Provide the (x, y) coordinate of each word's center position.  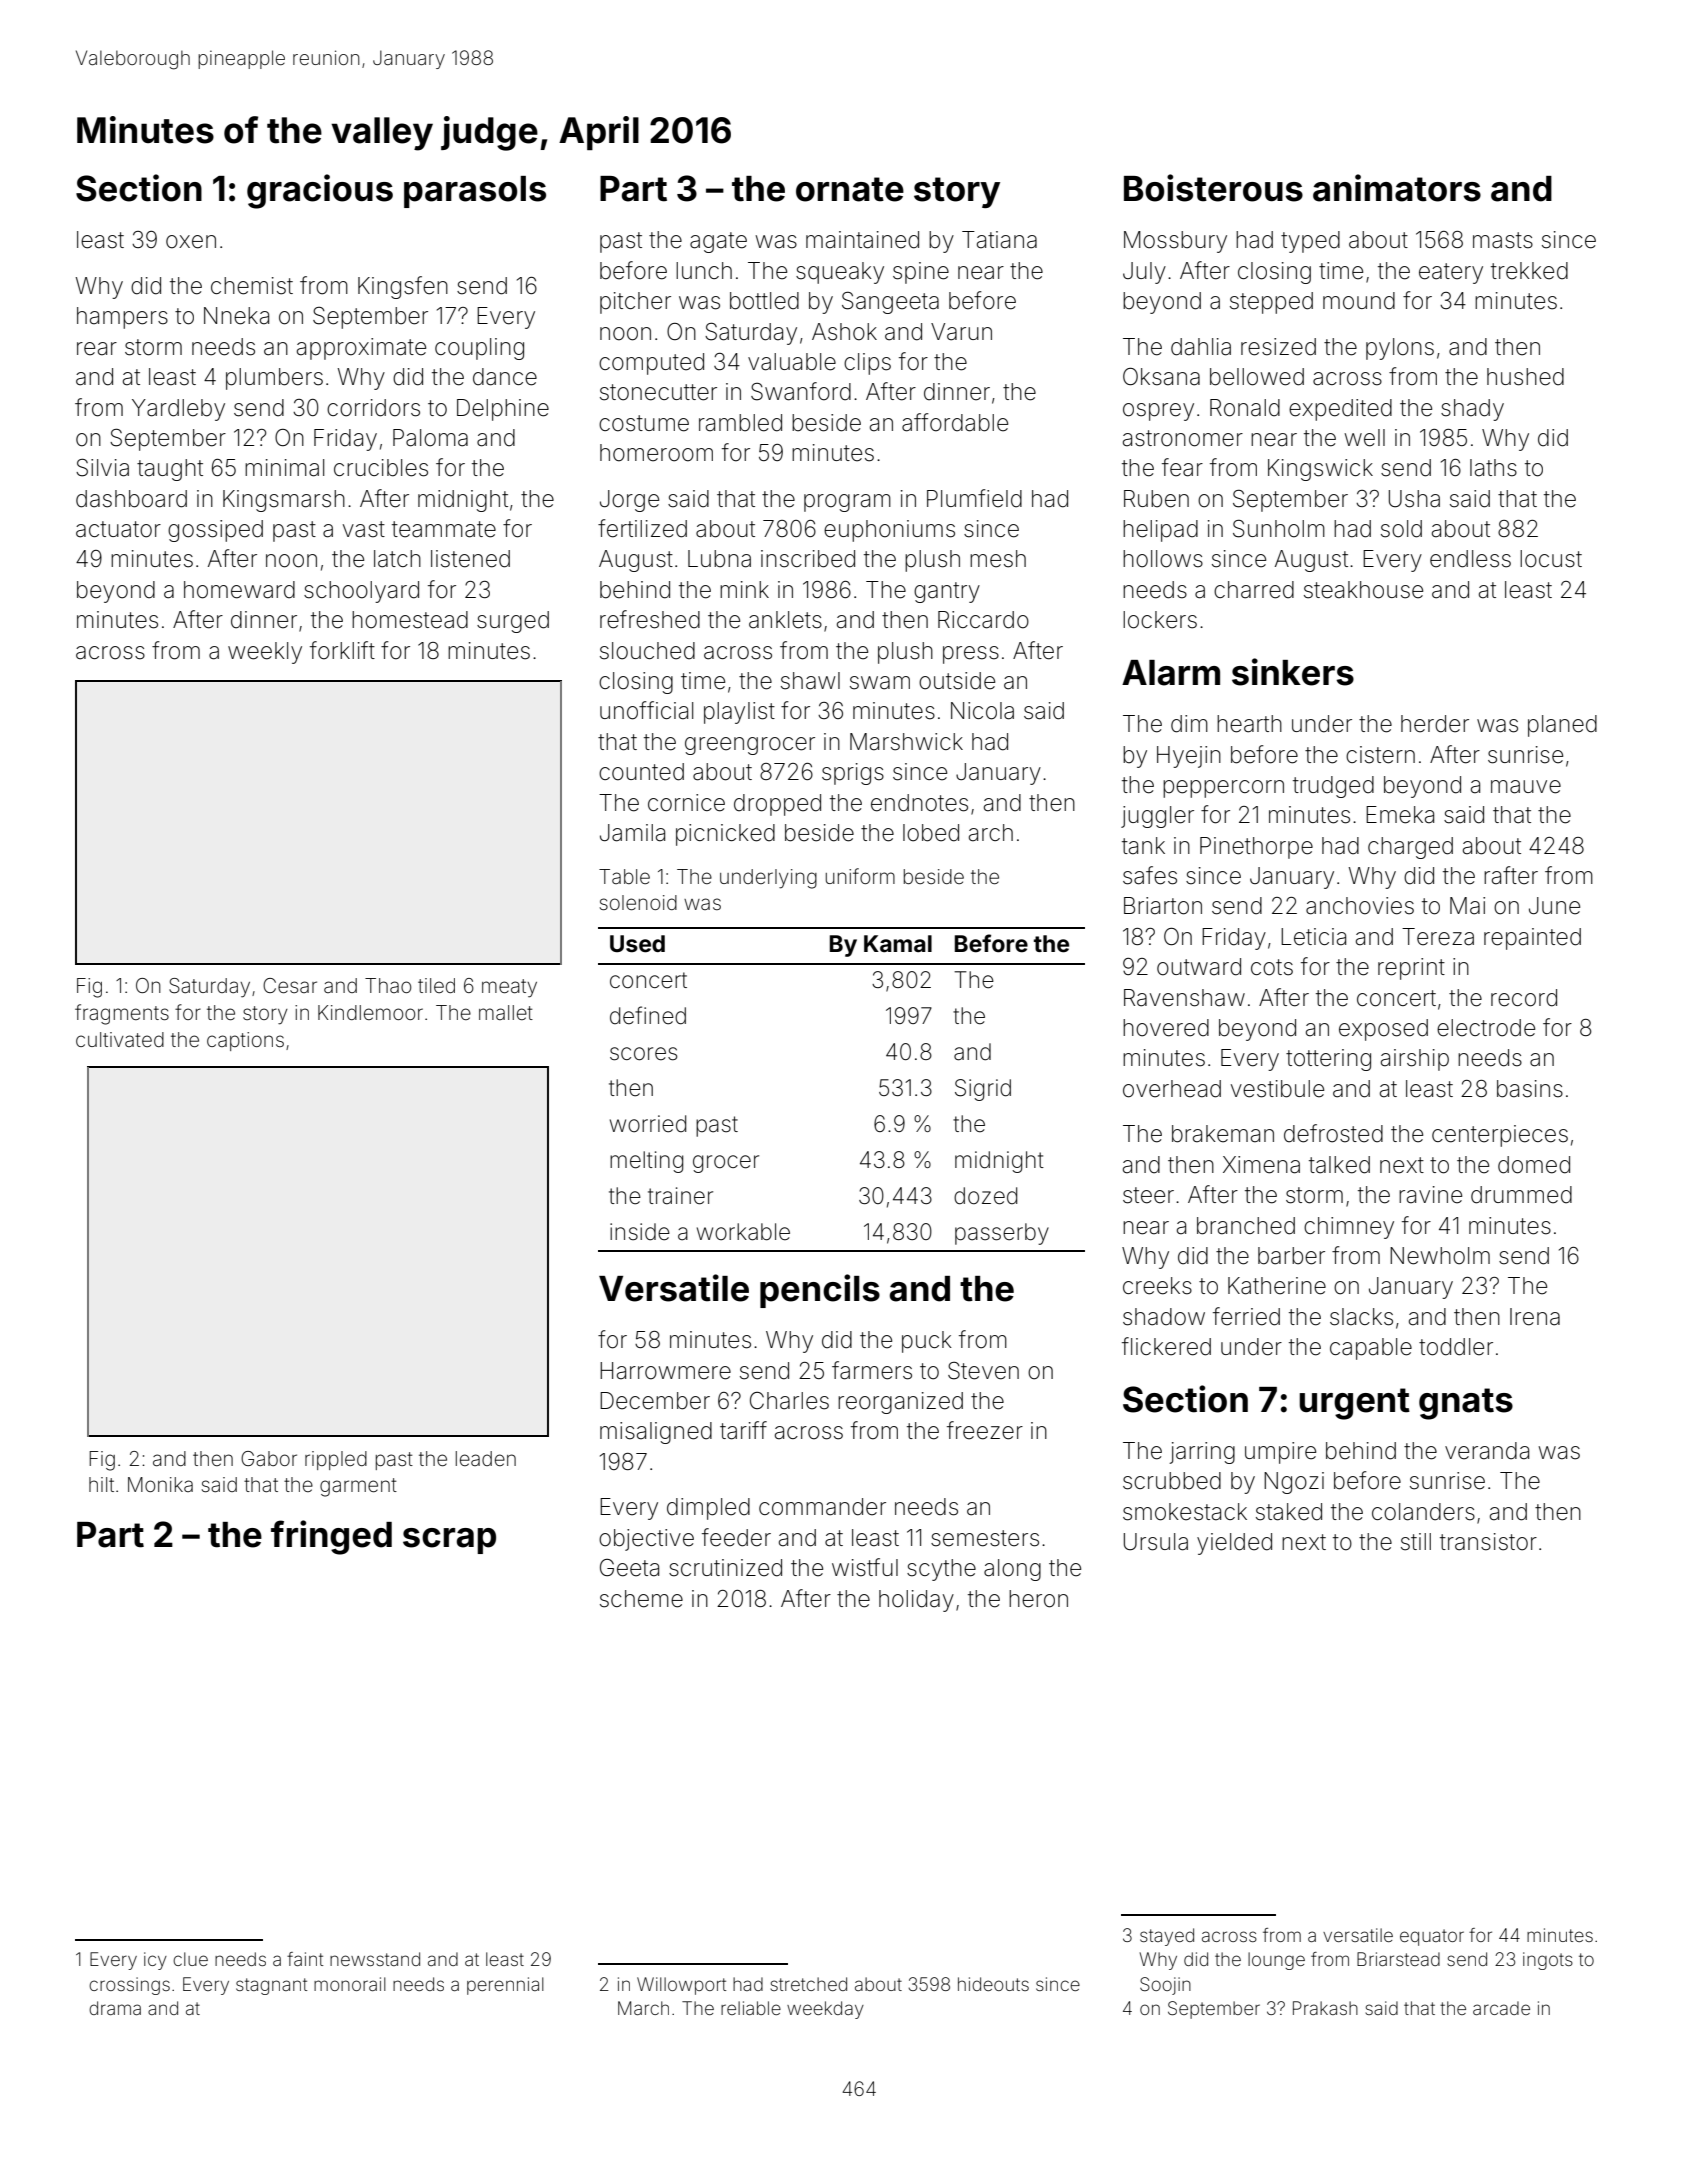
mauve (1526, 787)
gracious (320, 191)
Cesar (290, 985)
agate (718, 242)
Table (624, 876)
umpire (1280, 1453)
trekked (1529, 271)
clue (190, 1959)
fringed (331, 1537)
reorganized (900, 1403)
